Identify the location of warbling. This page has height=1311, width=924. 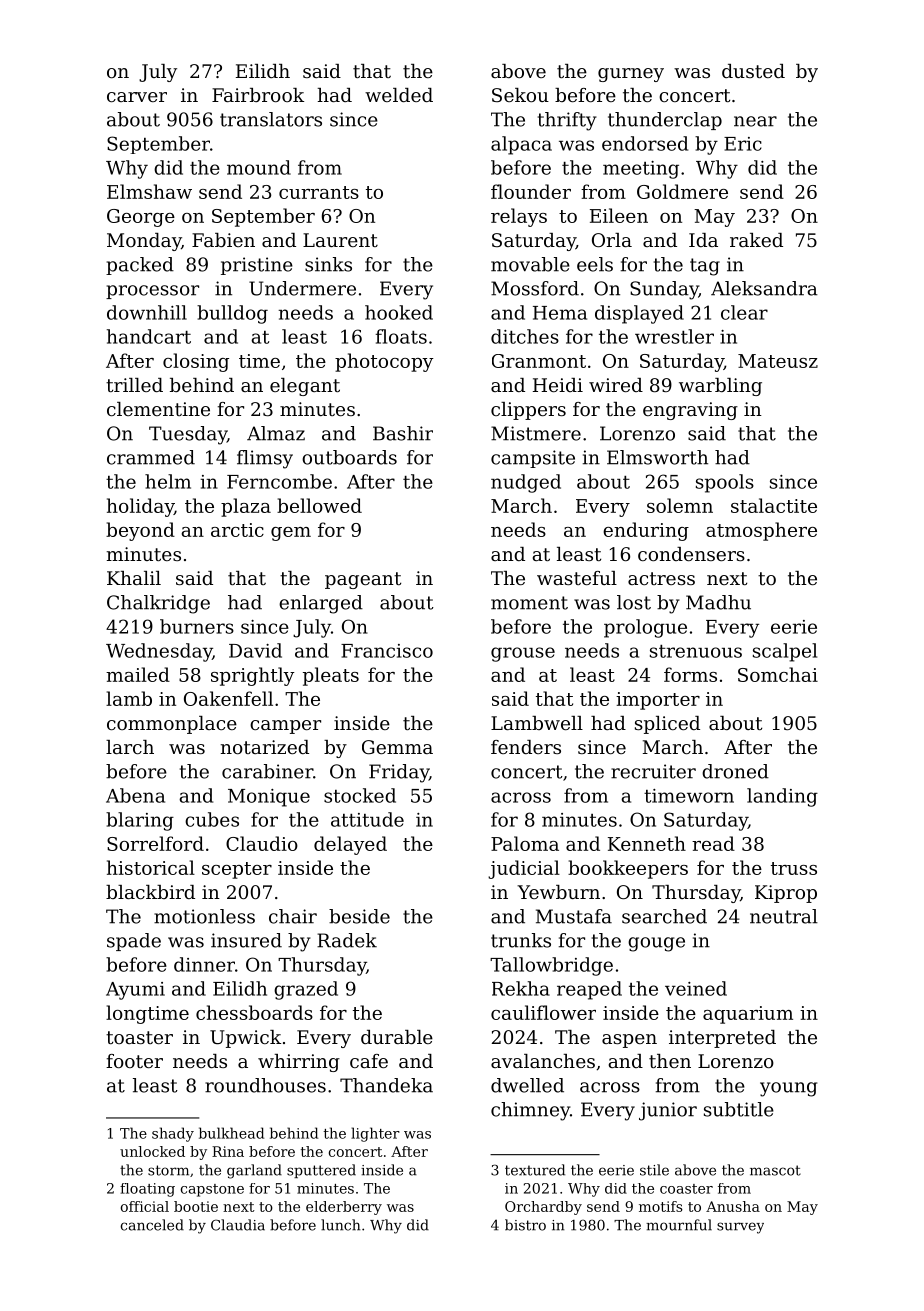
(720, 387).
